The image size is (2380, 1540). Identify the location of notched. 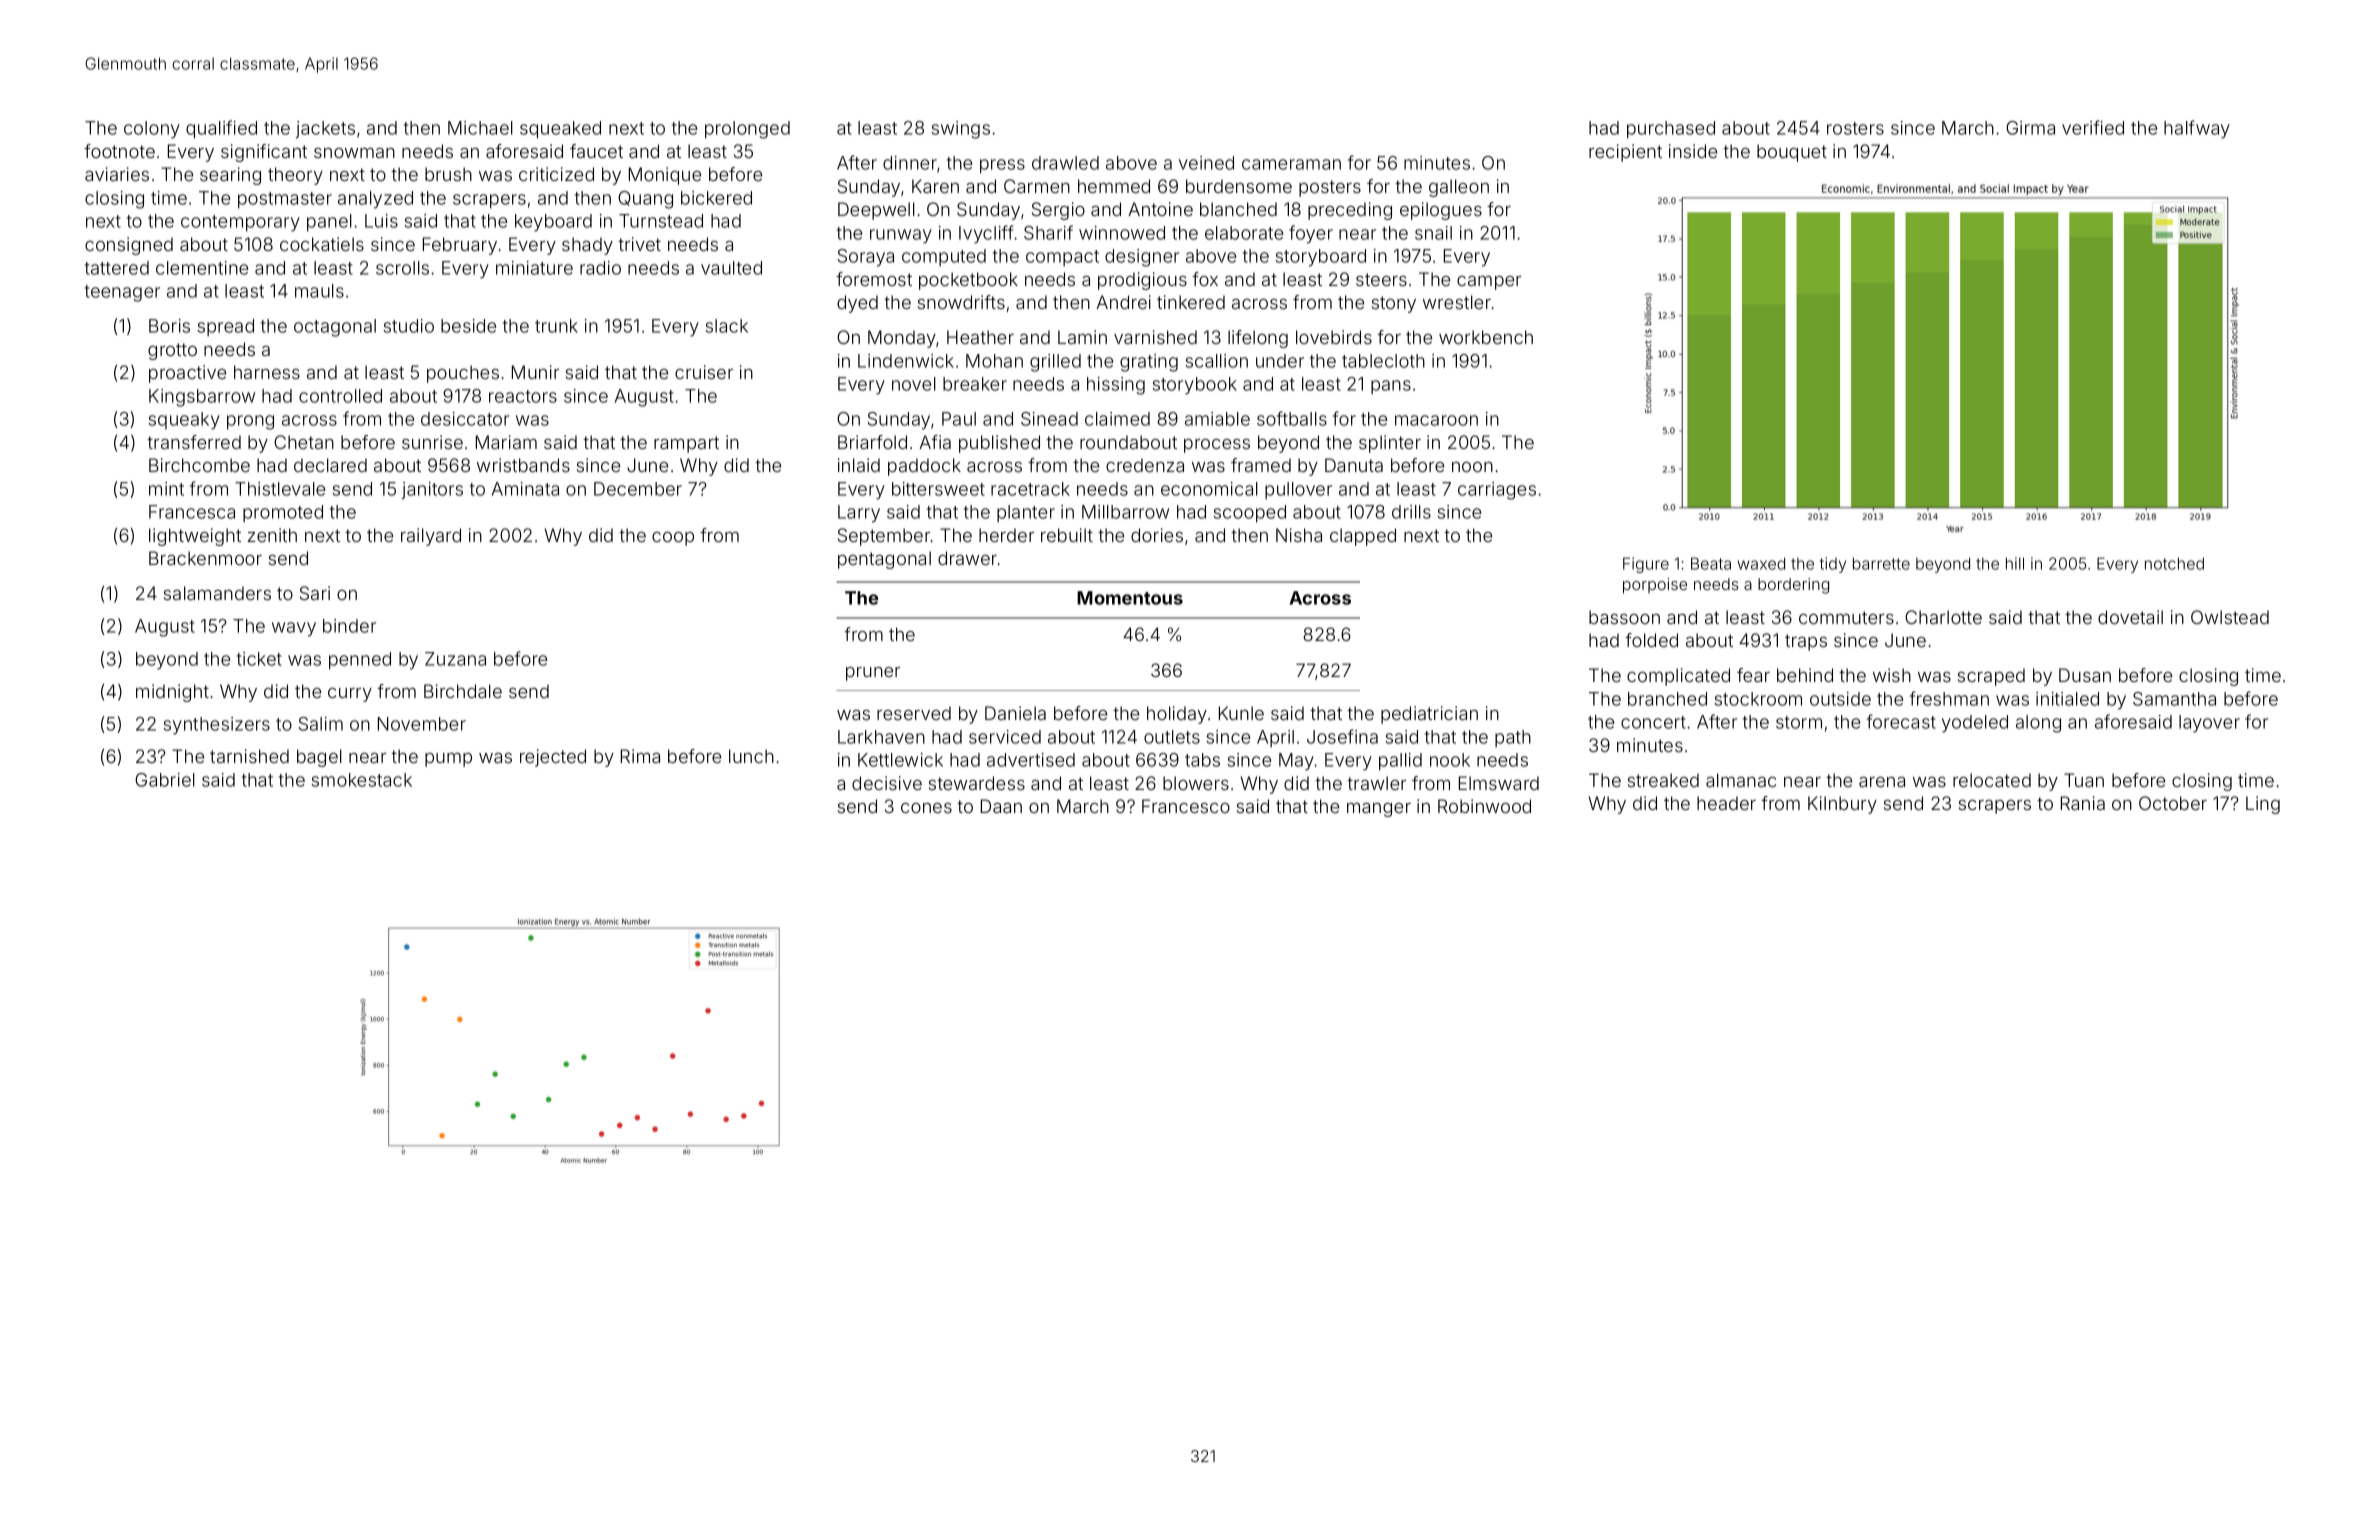
(2174, 563).
